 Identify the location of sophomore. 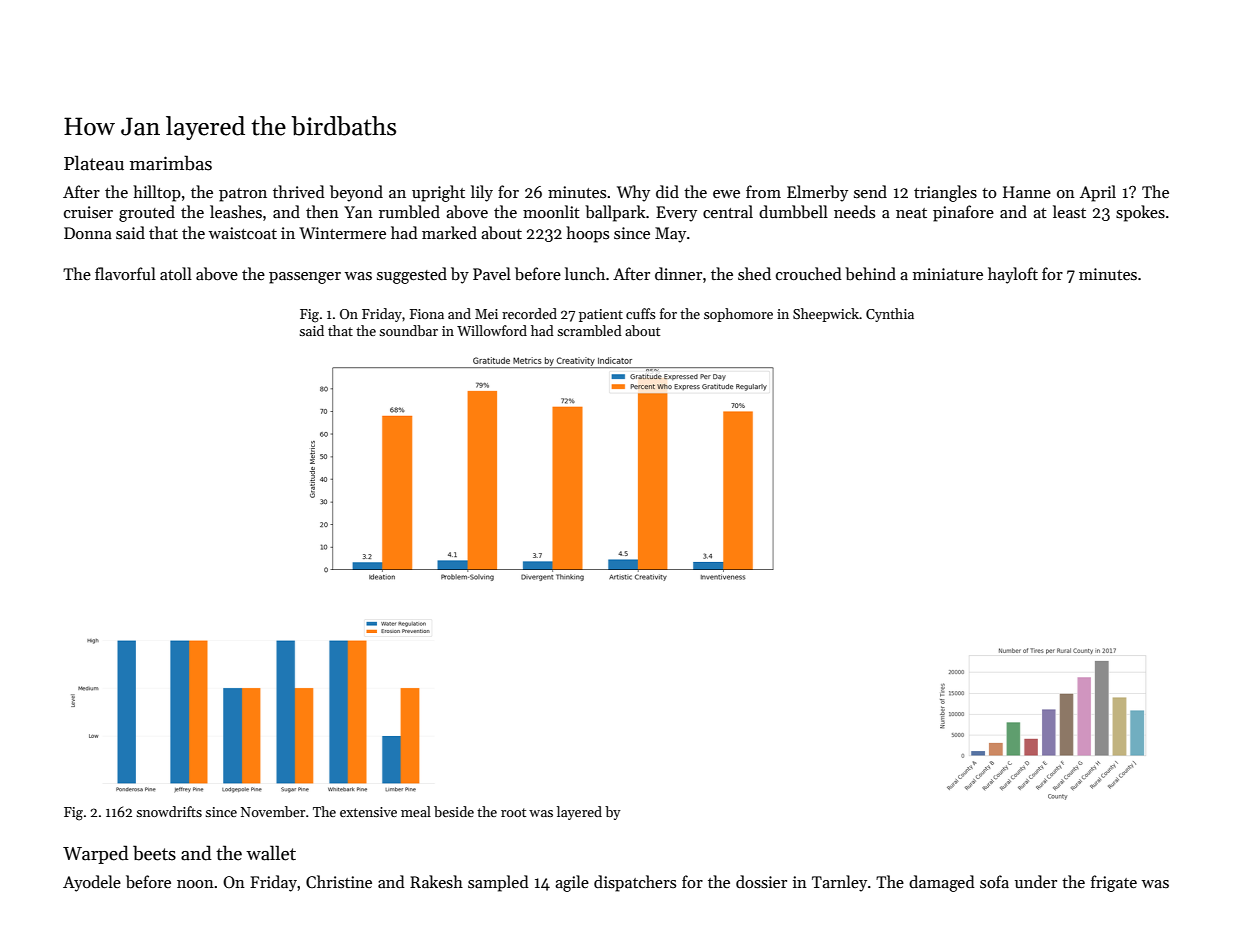
(738, 315).
